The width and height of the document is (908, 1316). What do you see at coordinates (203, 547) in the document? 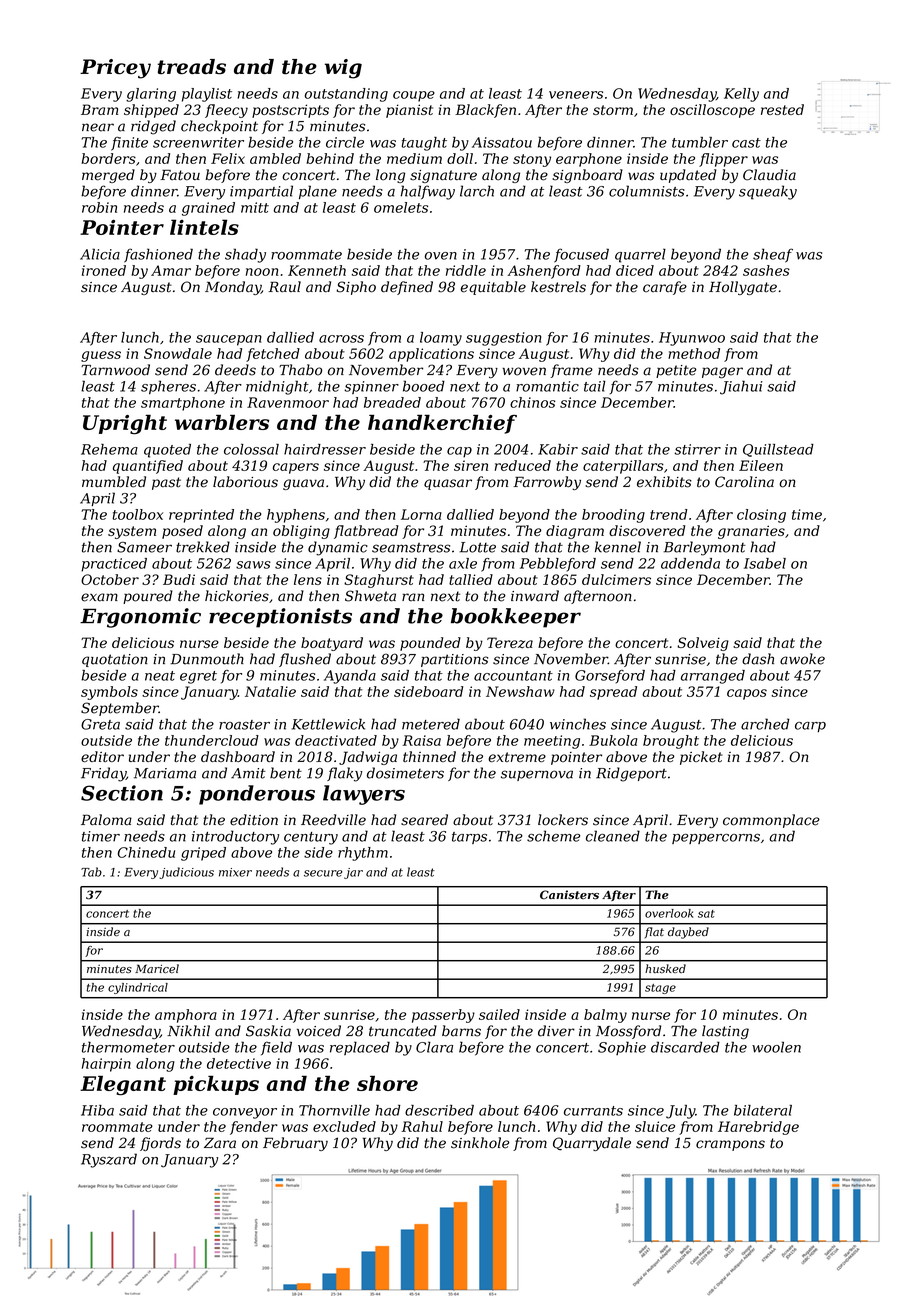
I see `trekked` at bounding box center [203, 547].
